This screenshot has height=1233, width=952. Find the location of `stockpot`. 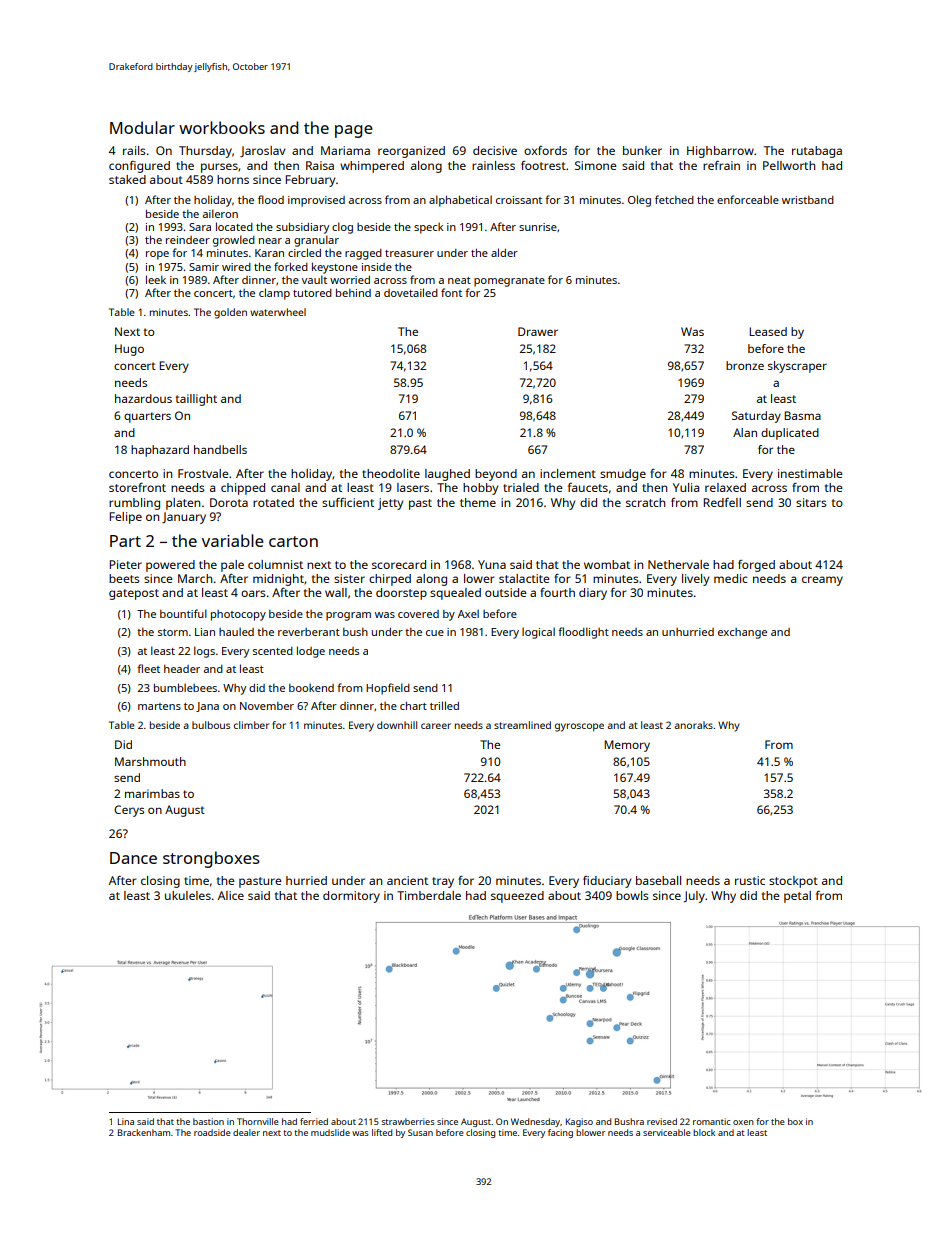

stockpot is located at coordinates (793, 882).
